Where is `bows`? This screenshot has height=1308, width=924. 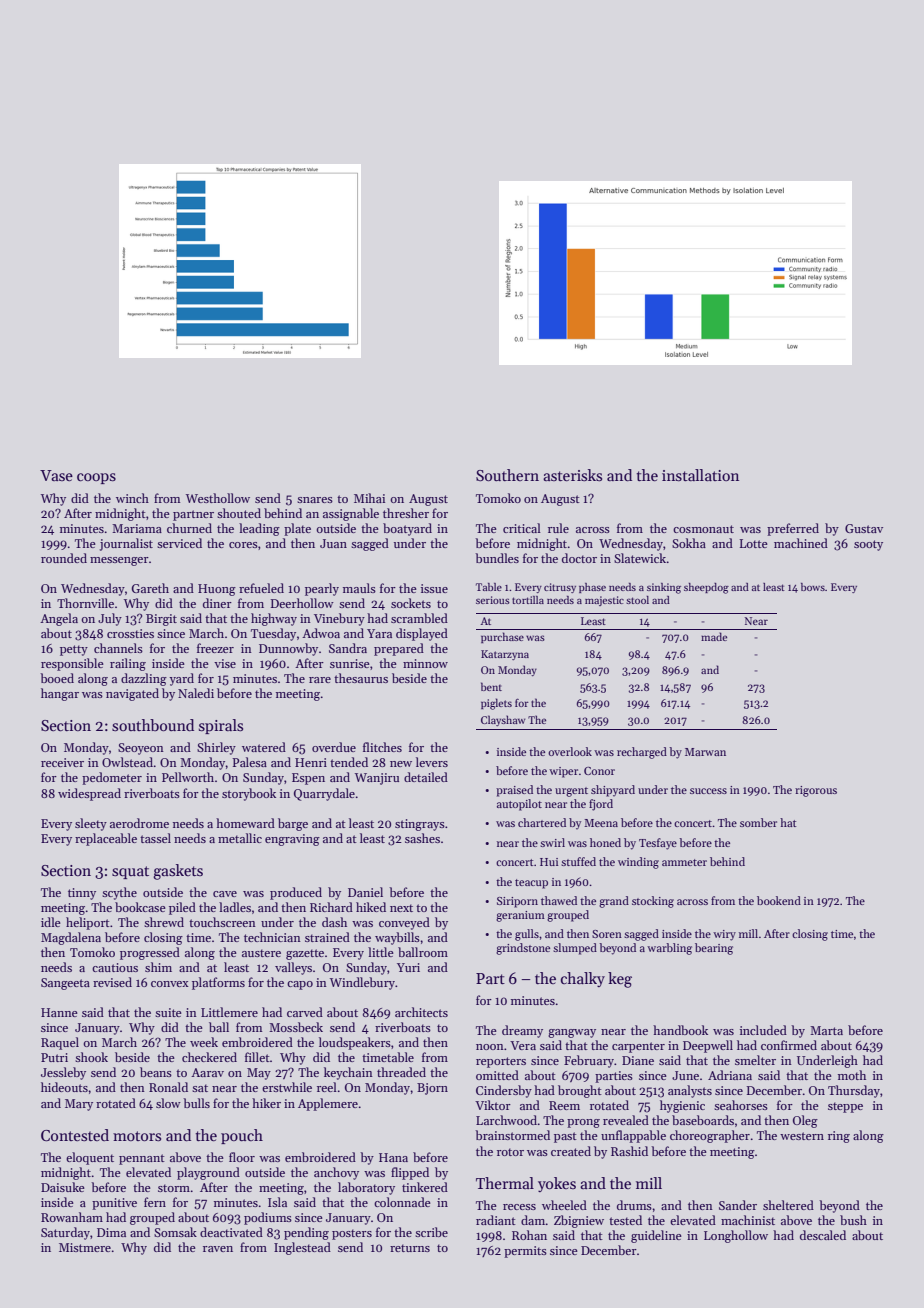
bows is located at coordinates (813, 587).
